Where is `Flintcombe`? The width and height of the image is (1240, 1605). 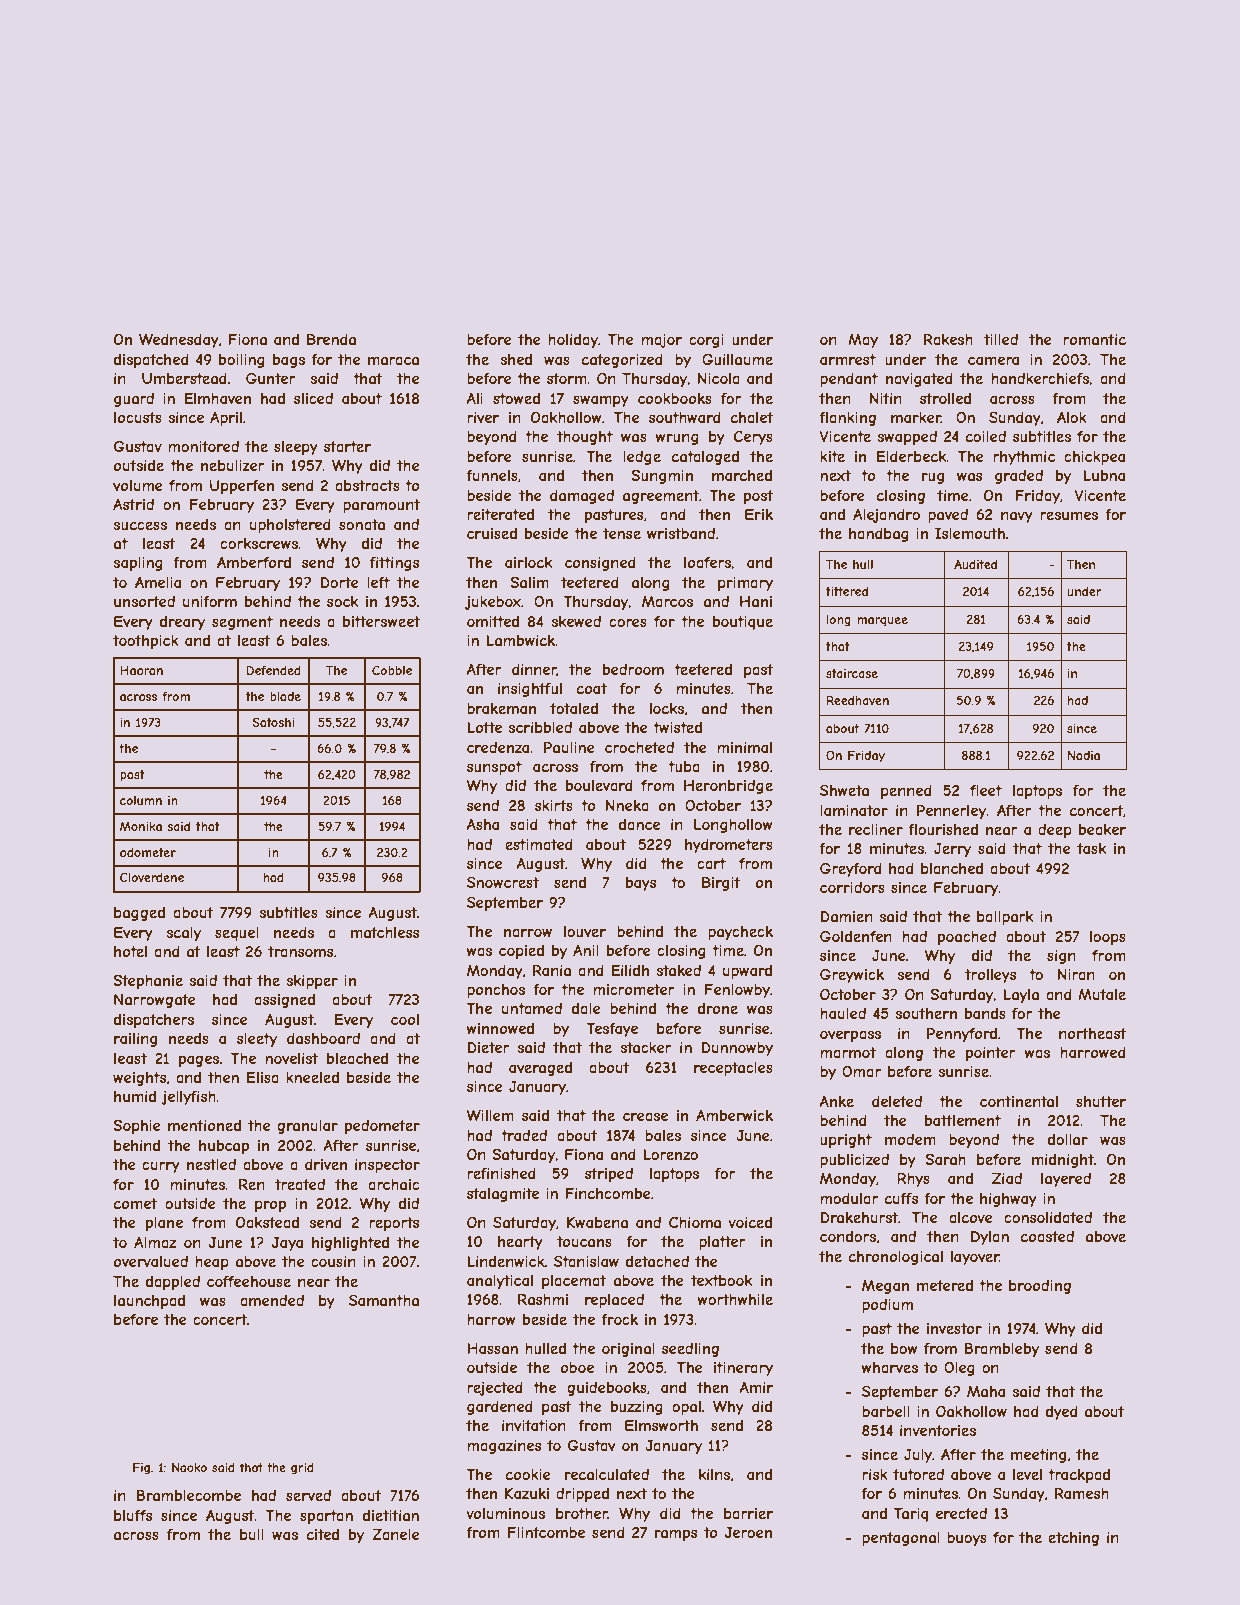 Flintcombe is located at coordinates (546, 1532).
